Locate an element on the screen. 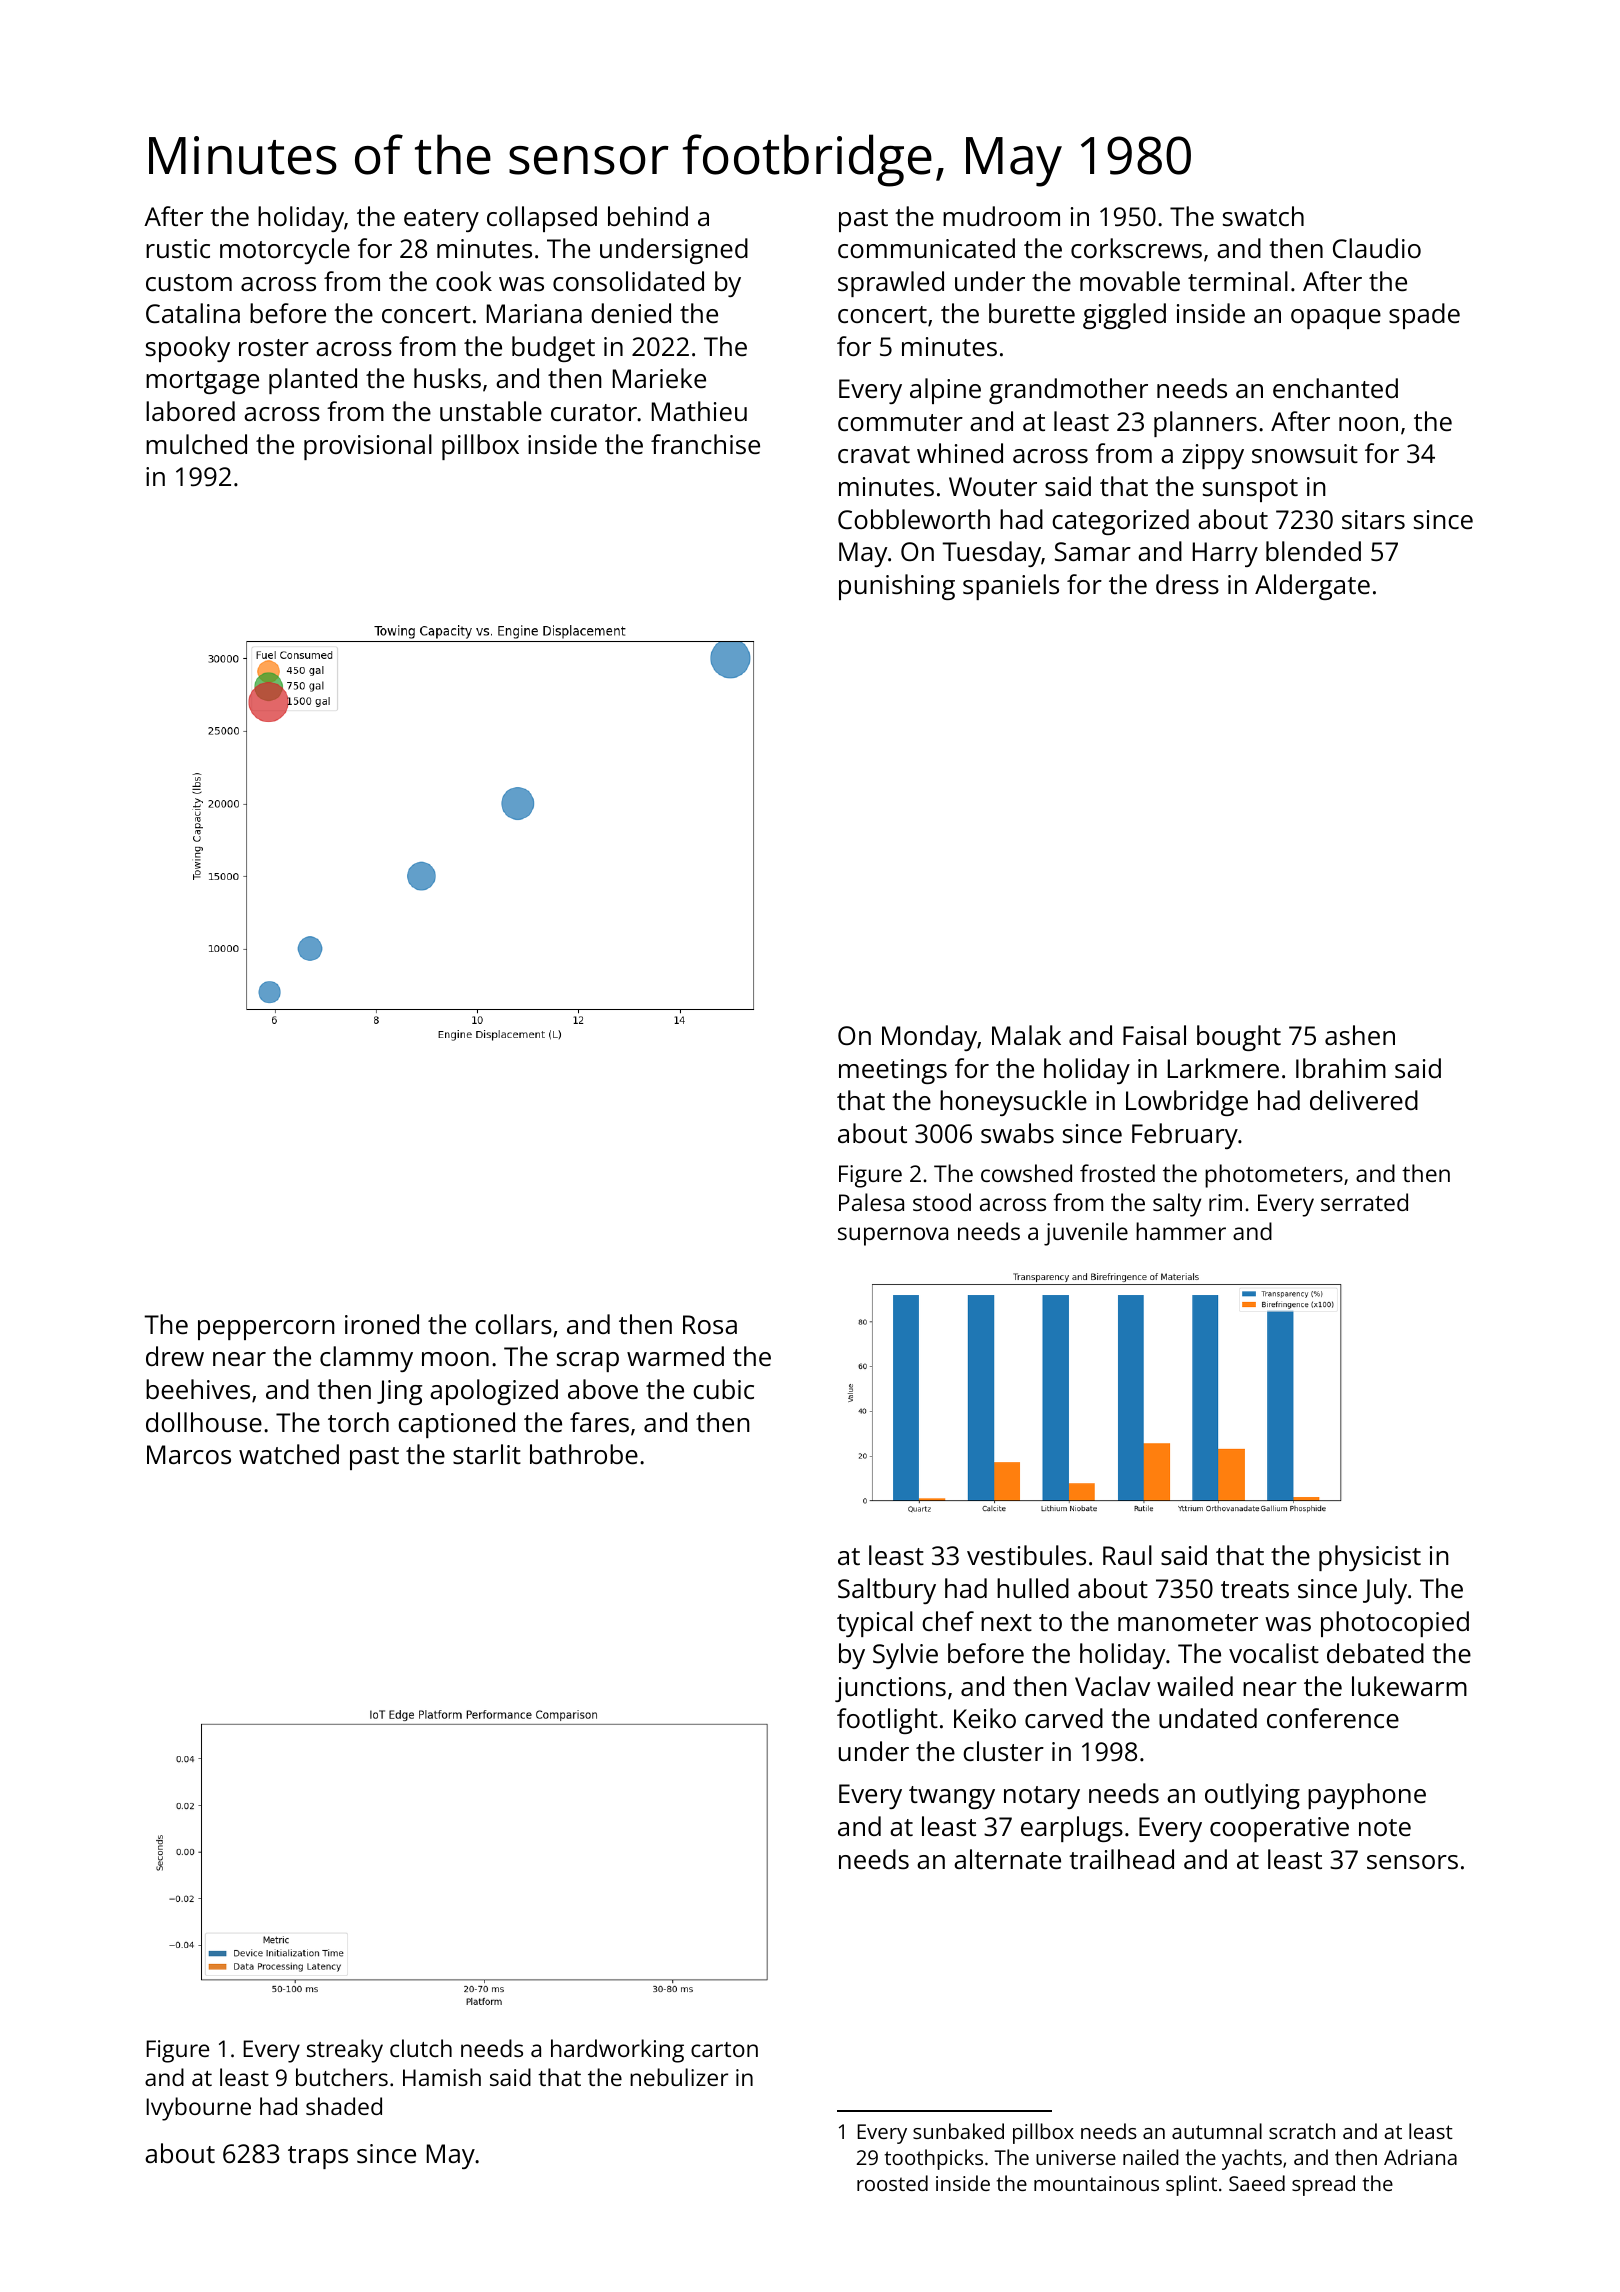  swatch is located at coordinates (1263, 216).
